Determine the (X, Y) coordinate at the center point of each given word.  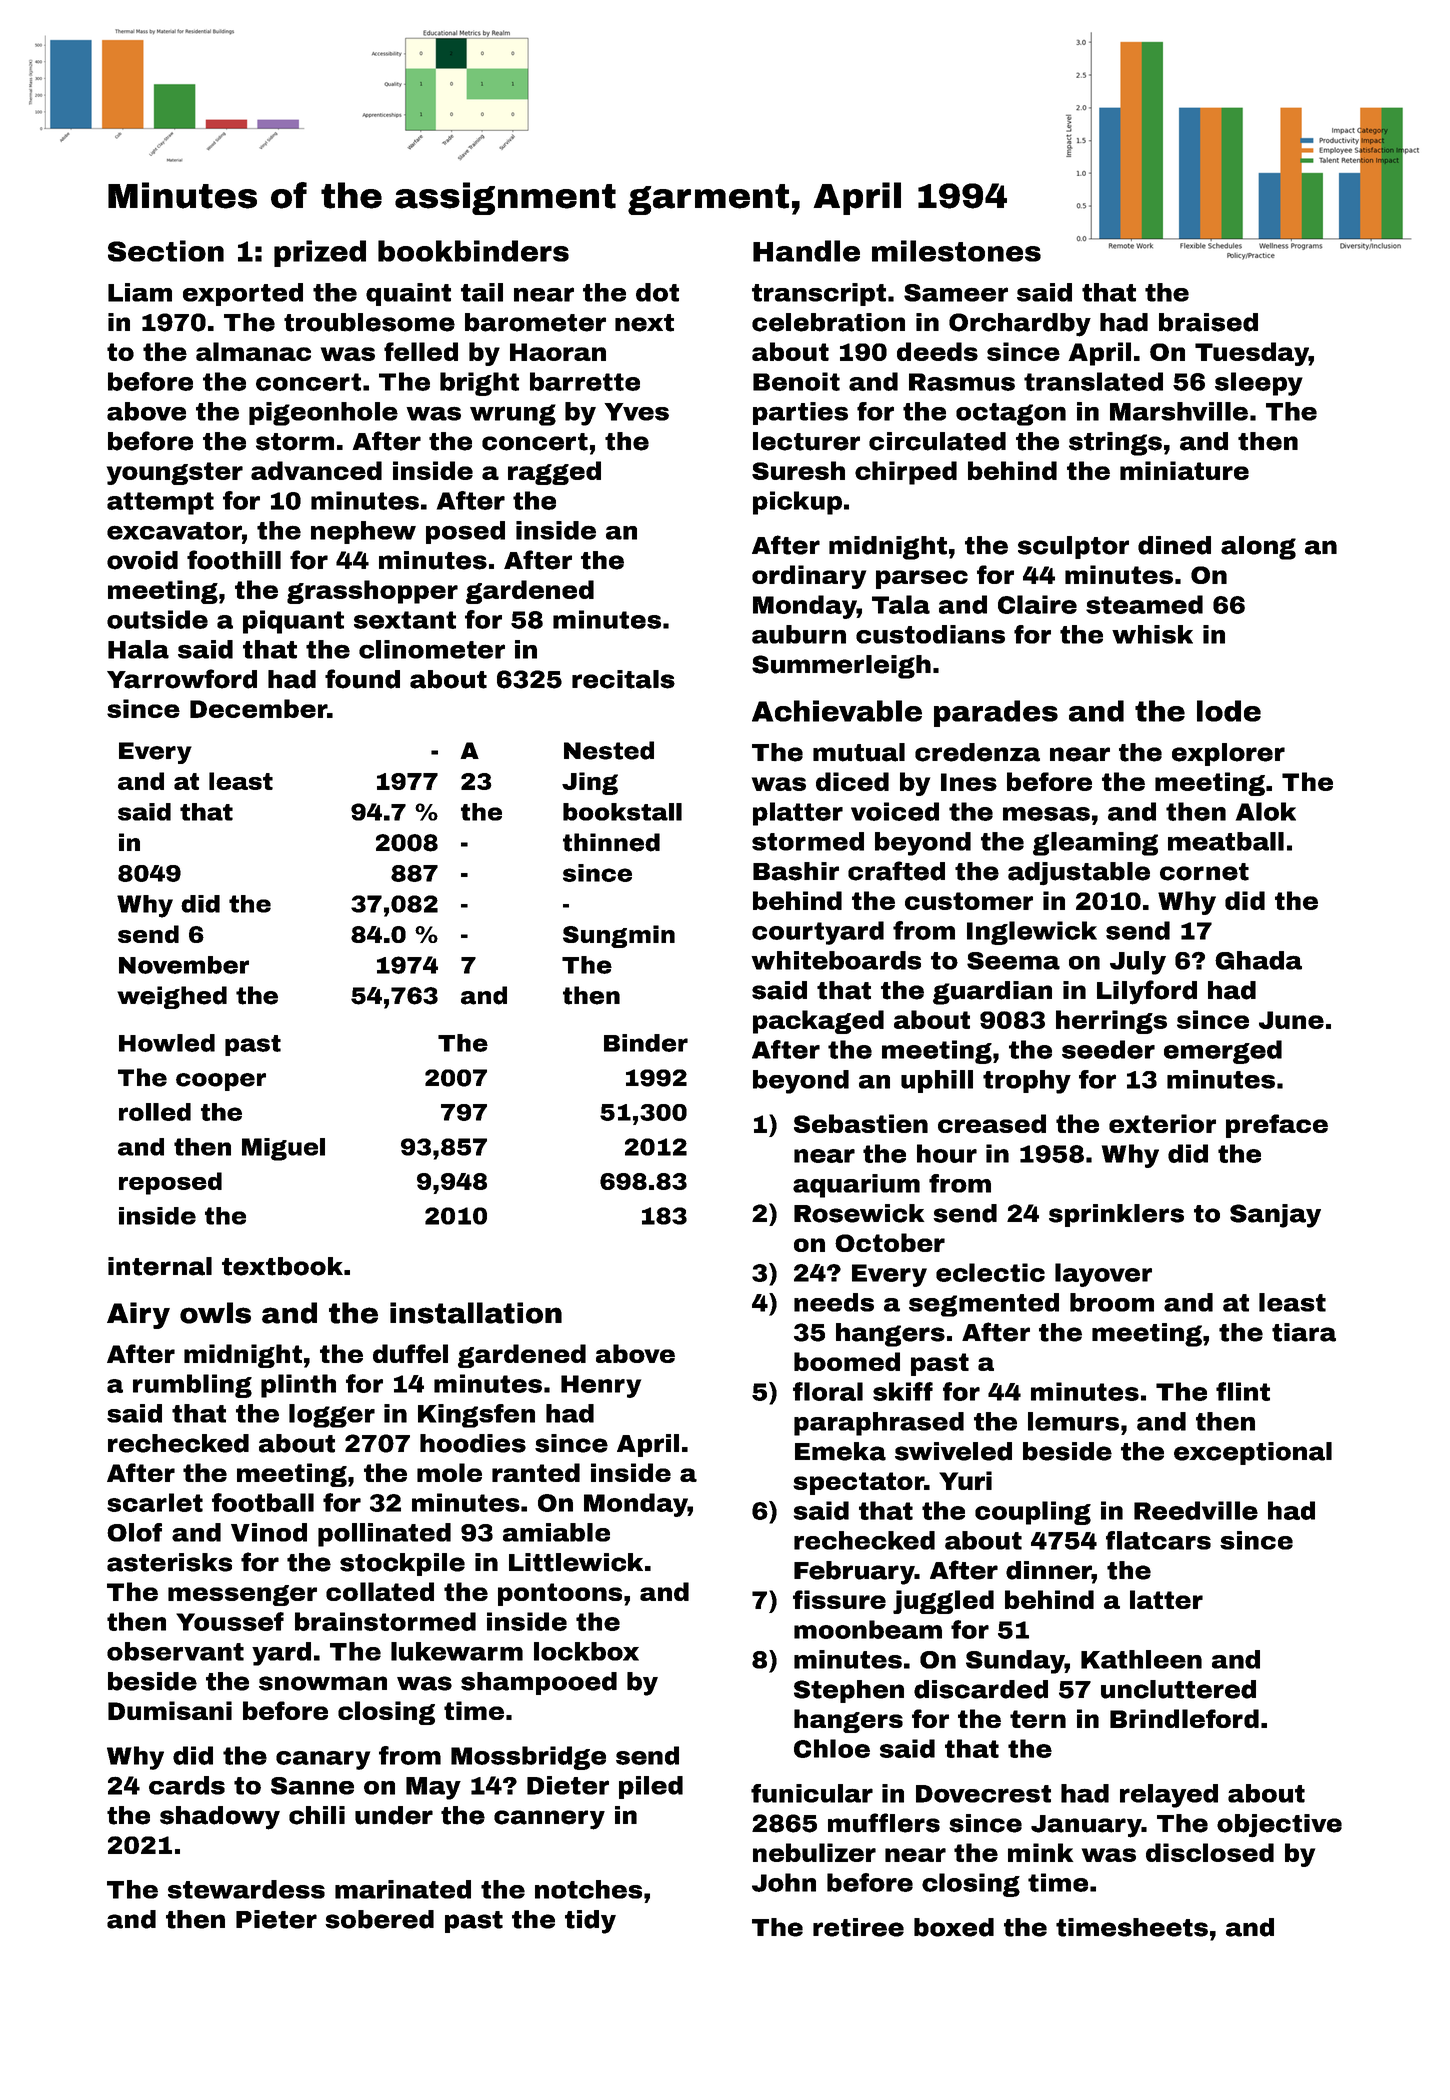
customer (969, 901)
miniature (1184, 470)
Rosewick (859, 1213)
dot (657, 292)
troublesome (369, 322)
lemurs (1073, 1421)
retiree (858, 1927)
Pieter (276, 1919)
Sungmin (619, 936)
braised (1208, 322)
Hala (138, 649)
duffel (410, 1353)
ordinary (809, 577)
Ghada (1258, 960)
